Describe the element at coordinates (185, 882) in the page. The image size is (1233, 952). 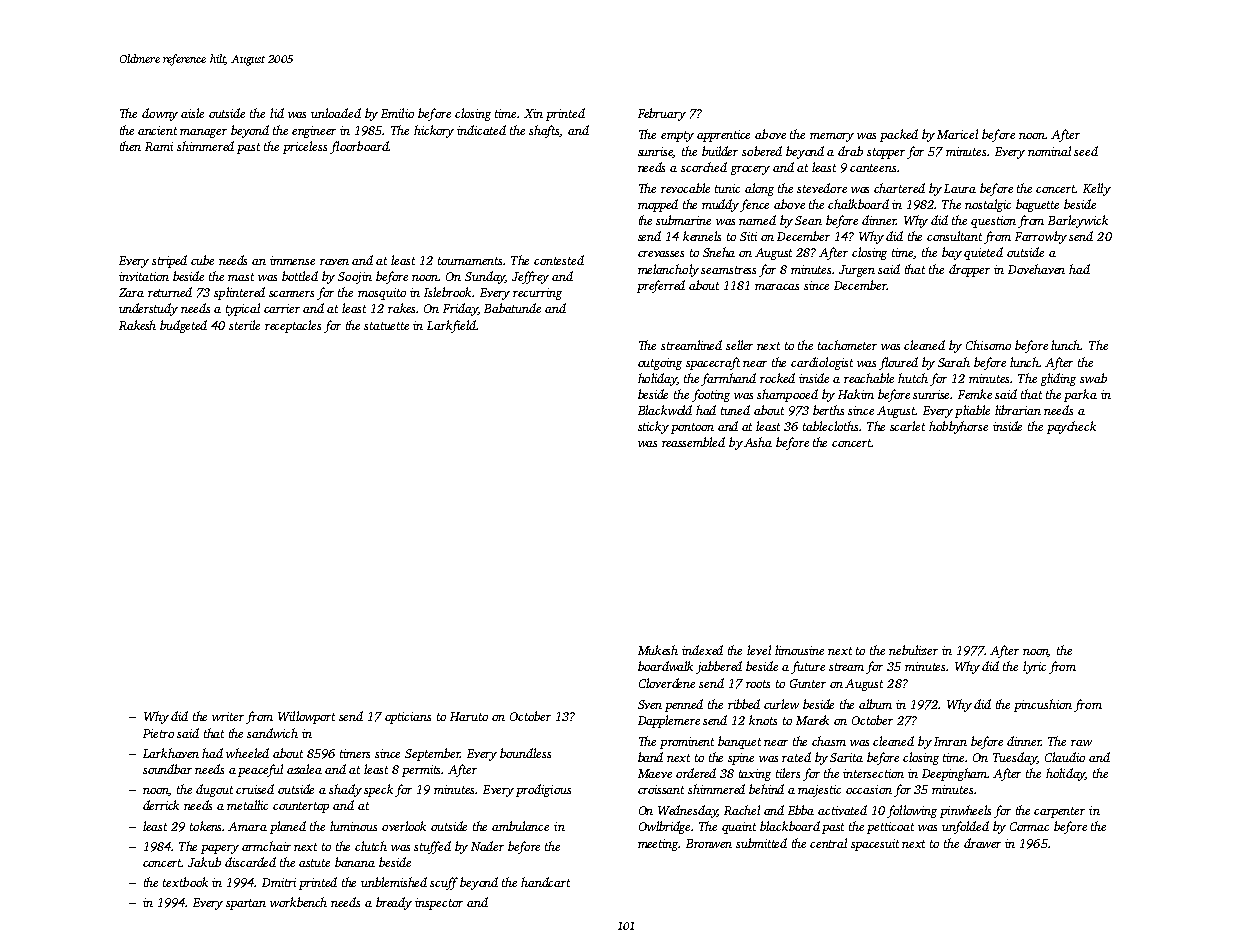
I see `textbook` at that location.
